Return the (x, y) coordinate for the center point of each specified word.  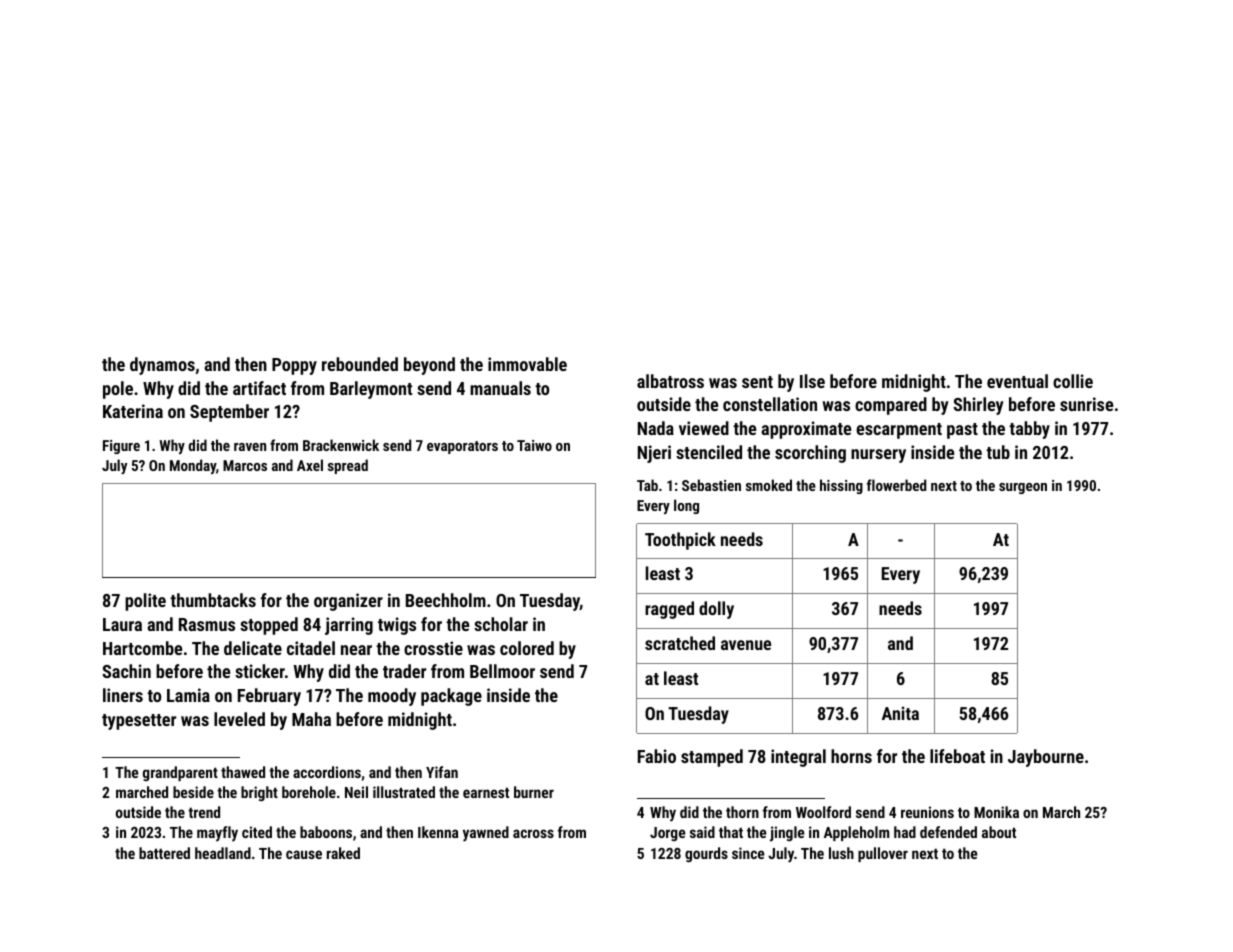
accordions (327, 772)
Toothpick (680, 541)
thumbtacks (213, 600)
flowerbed (896, 485)
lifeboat (957, 756)
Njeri (654, 454)
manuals (500, 388)
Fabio (657, 756)
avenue (746, 645)
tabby (1029, 430)
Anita (900, 713)
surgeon (1023, 488)
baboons (326, 832)
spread (348, 466)
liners (123, 695)
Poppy (294, 366)
